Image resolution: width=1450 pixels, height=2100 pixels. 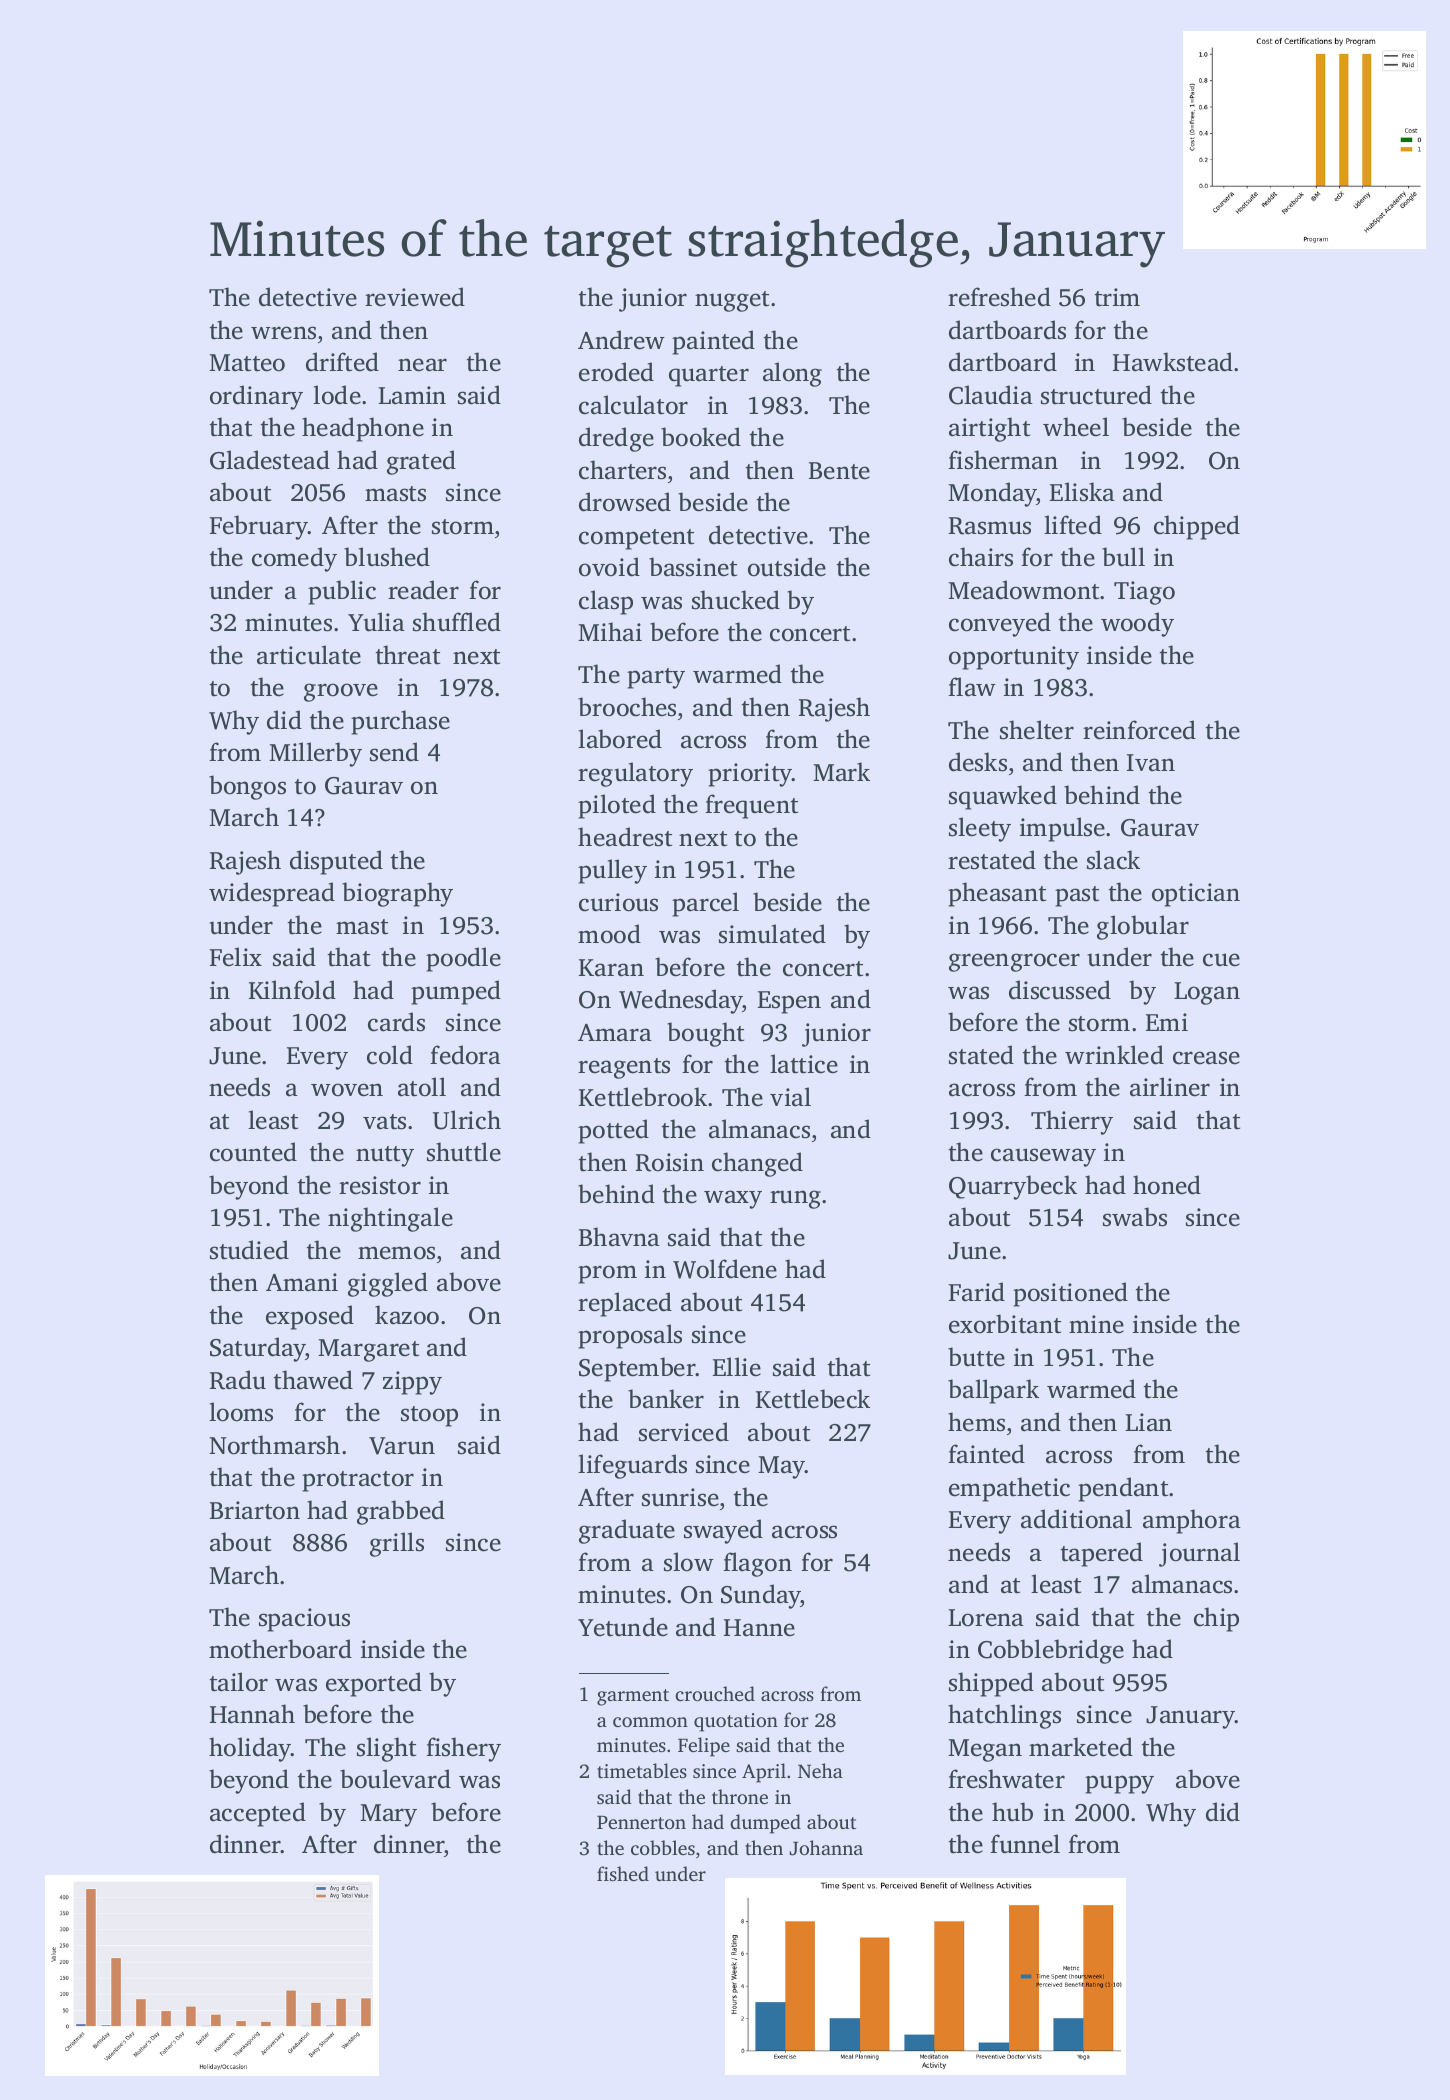 What do you see at coordinates (670, 1162) in the image?
I see `Roisin` at bounding box center [670, 1162].
